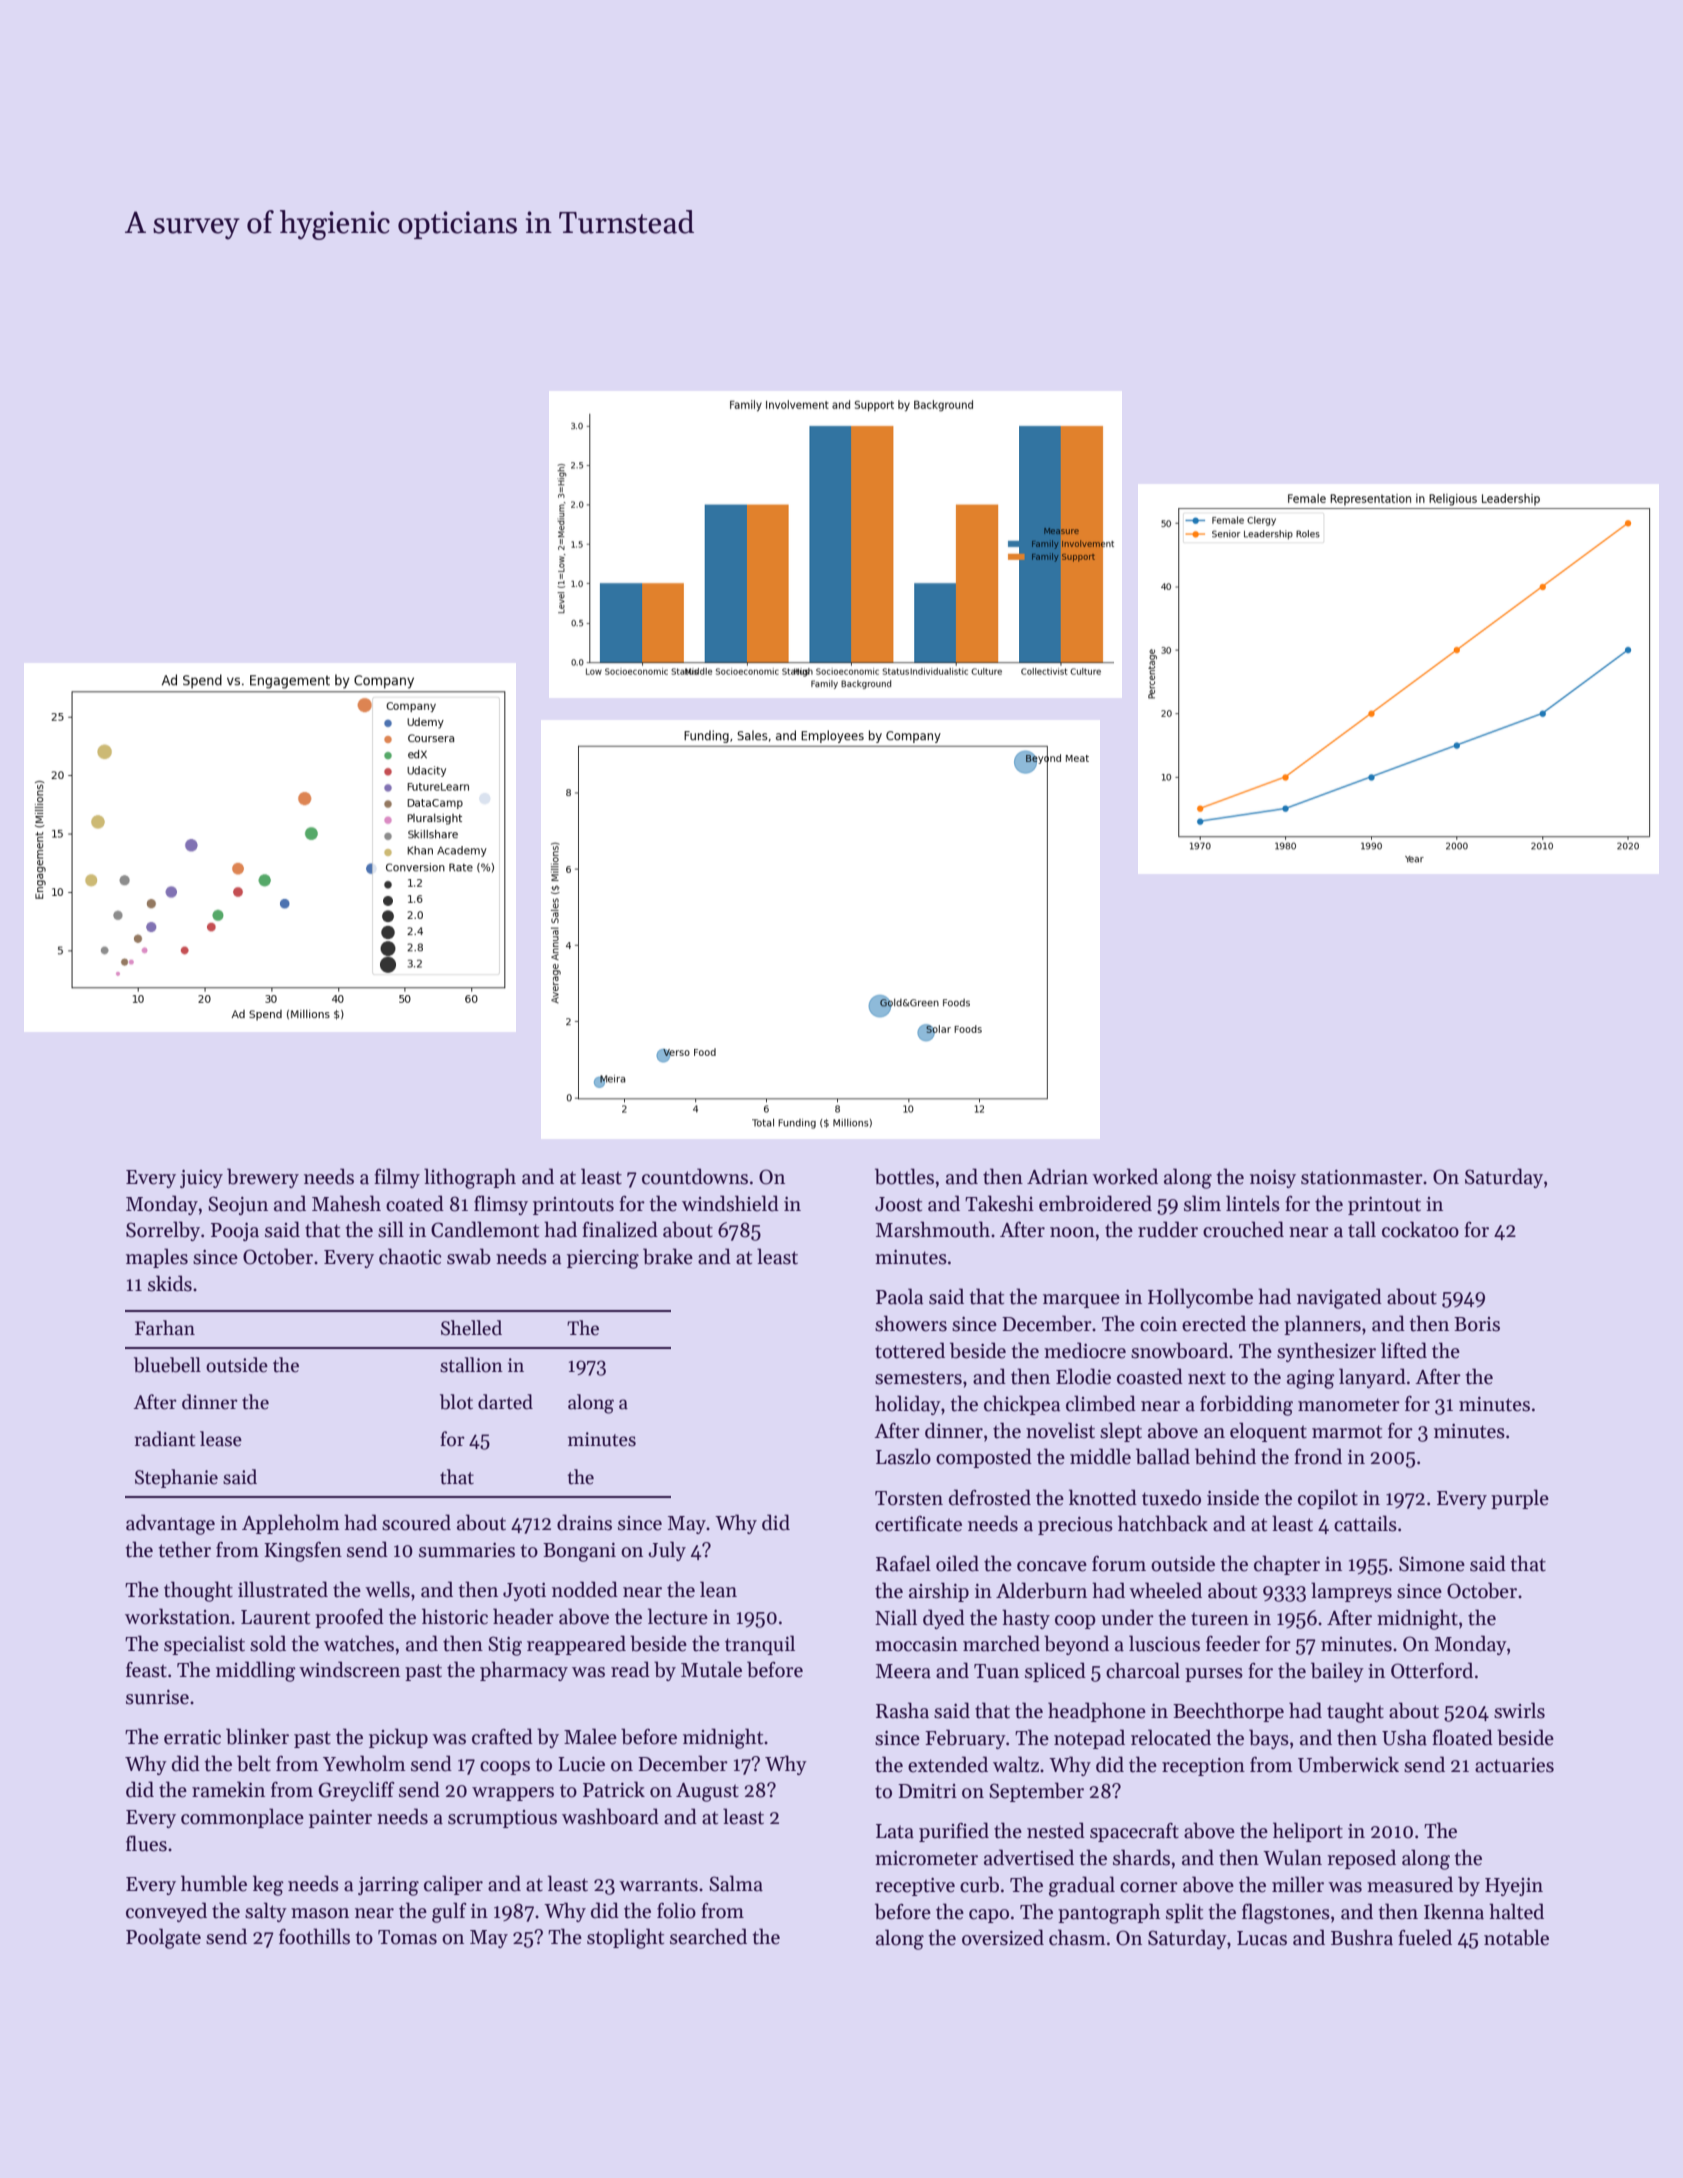 This image has width=1683, height=2178. I want to click on stationmaster, so click(1362, 1177).
